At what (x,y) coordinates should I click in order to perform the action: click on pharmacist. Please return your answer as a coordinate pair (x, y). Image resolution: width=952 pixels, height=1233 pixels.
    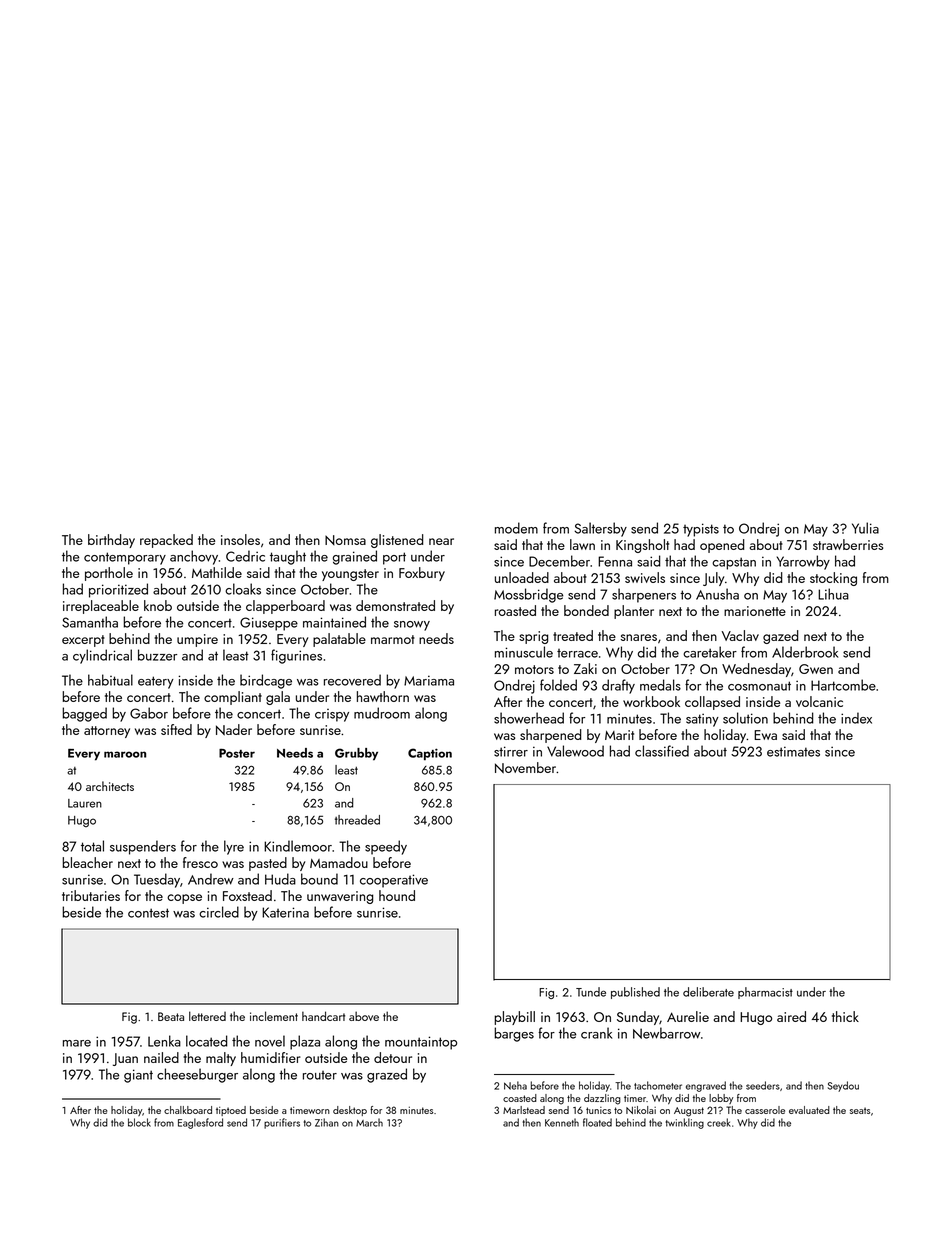
    Looking at the image, I should click on (765, 993).
